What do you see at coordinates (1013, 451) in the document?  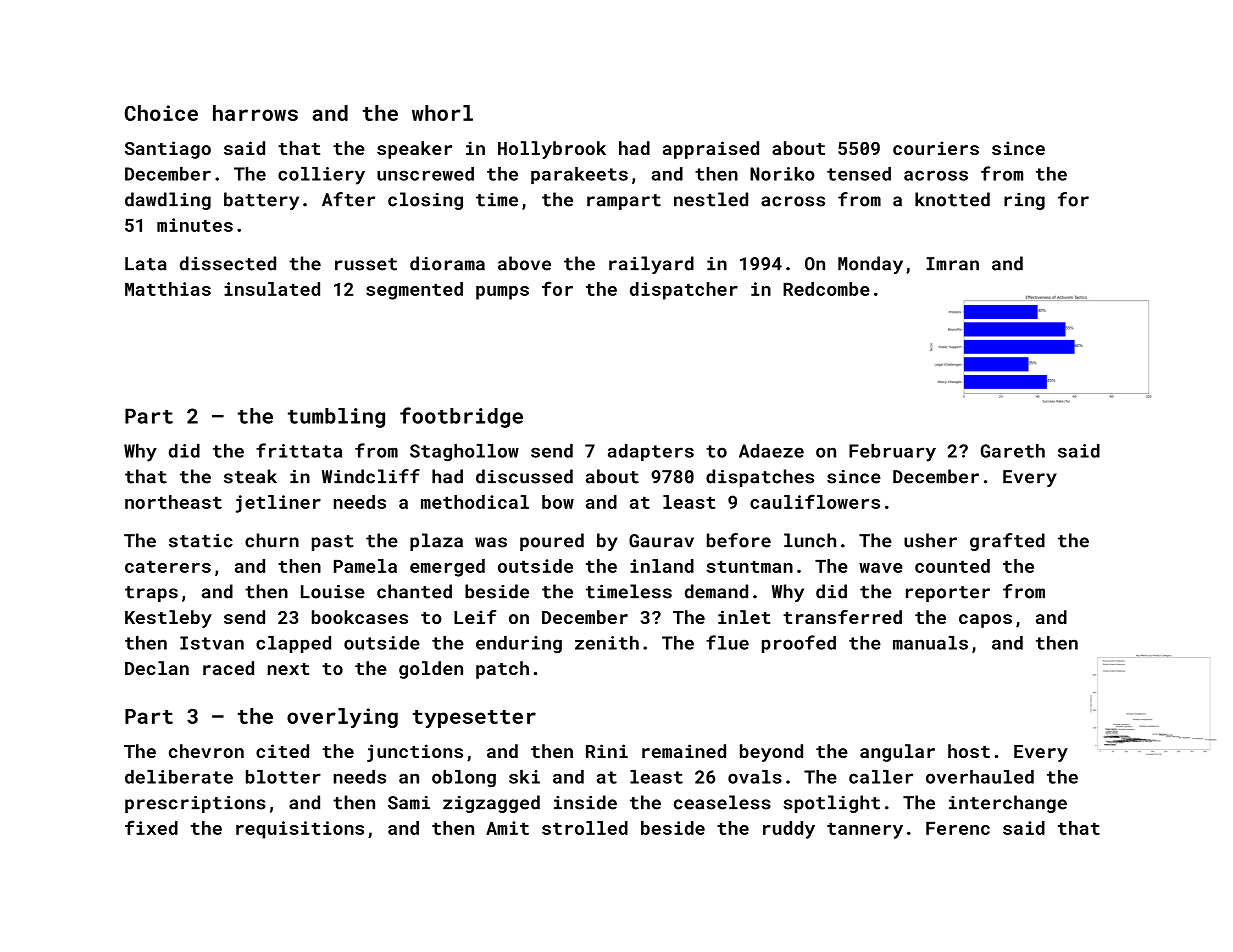 I see `Gareth` at bounding box center [1013, 451].
